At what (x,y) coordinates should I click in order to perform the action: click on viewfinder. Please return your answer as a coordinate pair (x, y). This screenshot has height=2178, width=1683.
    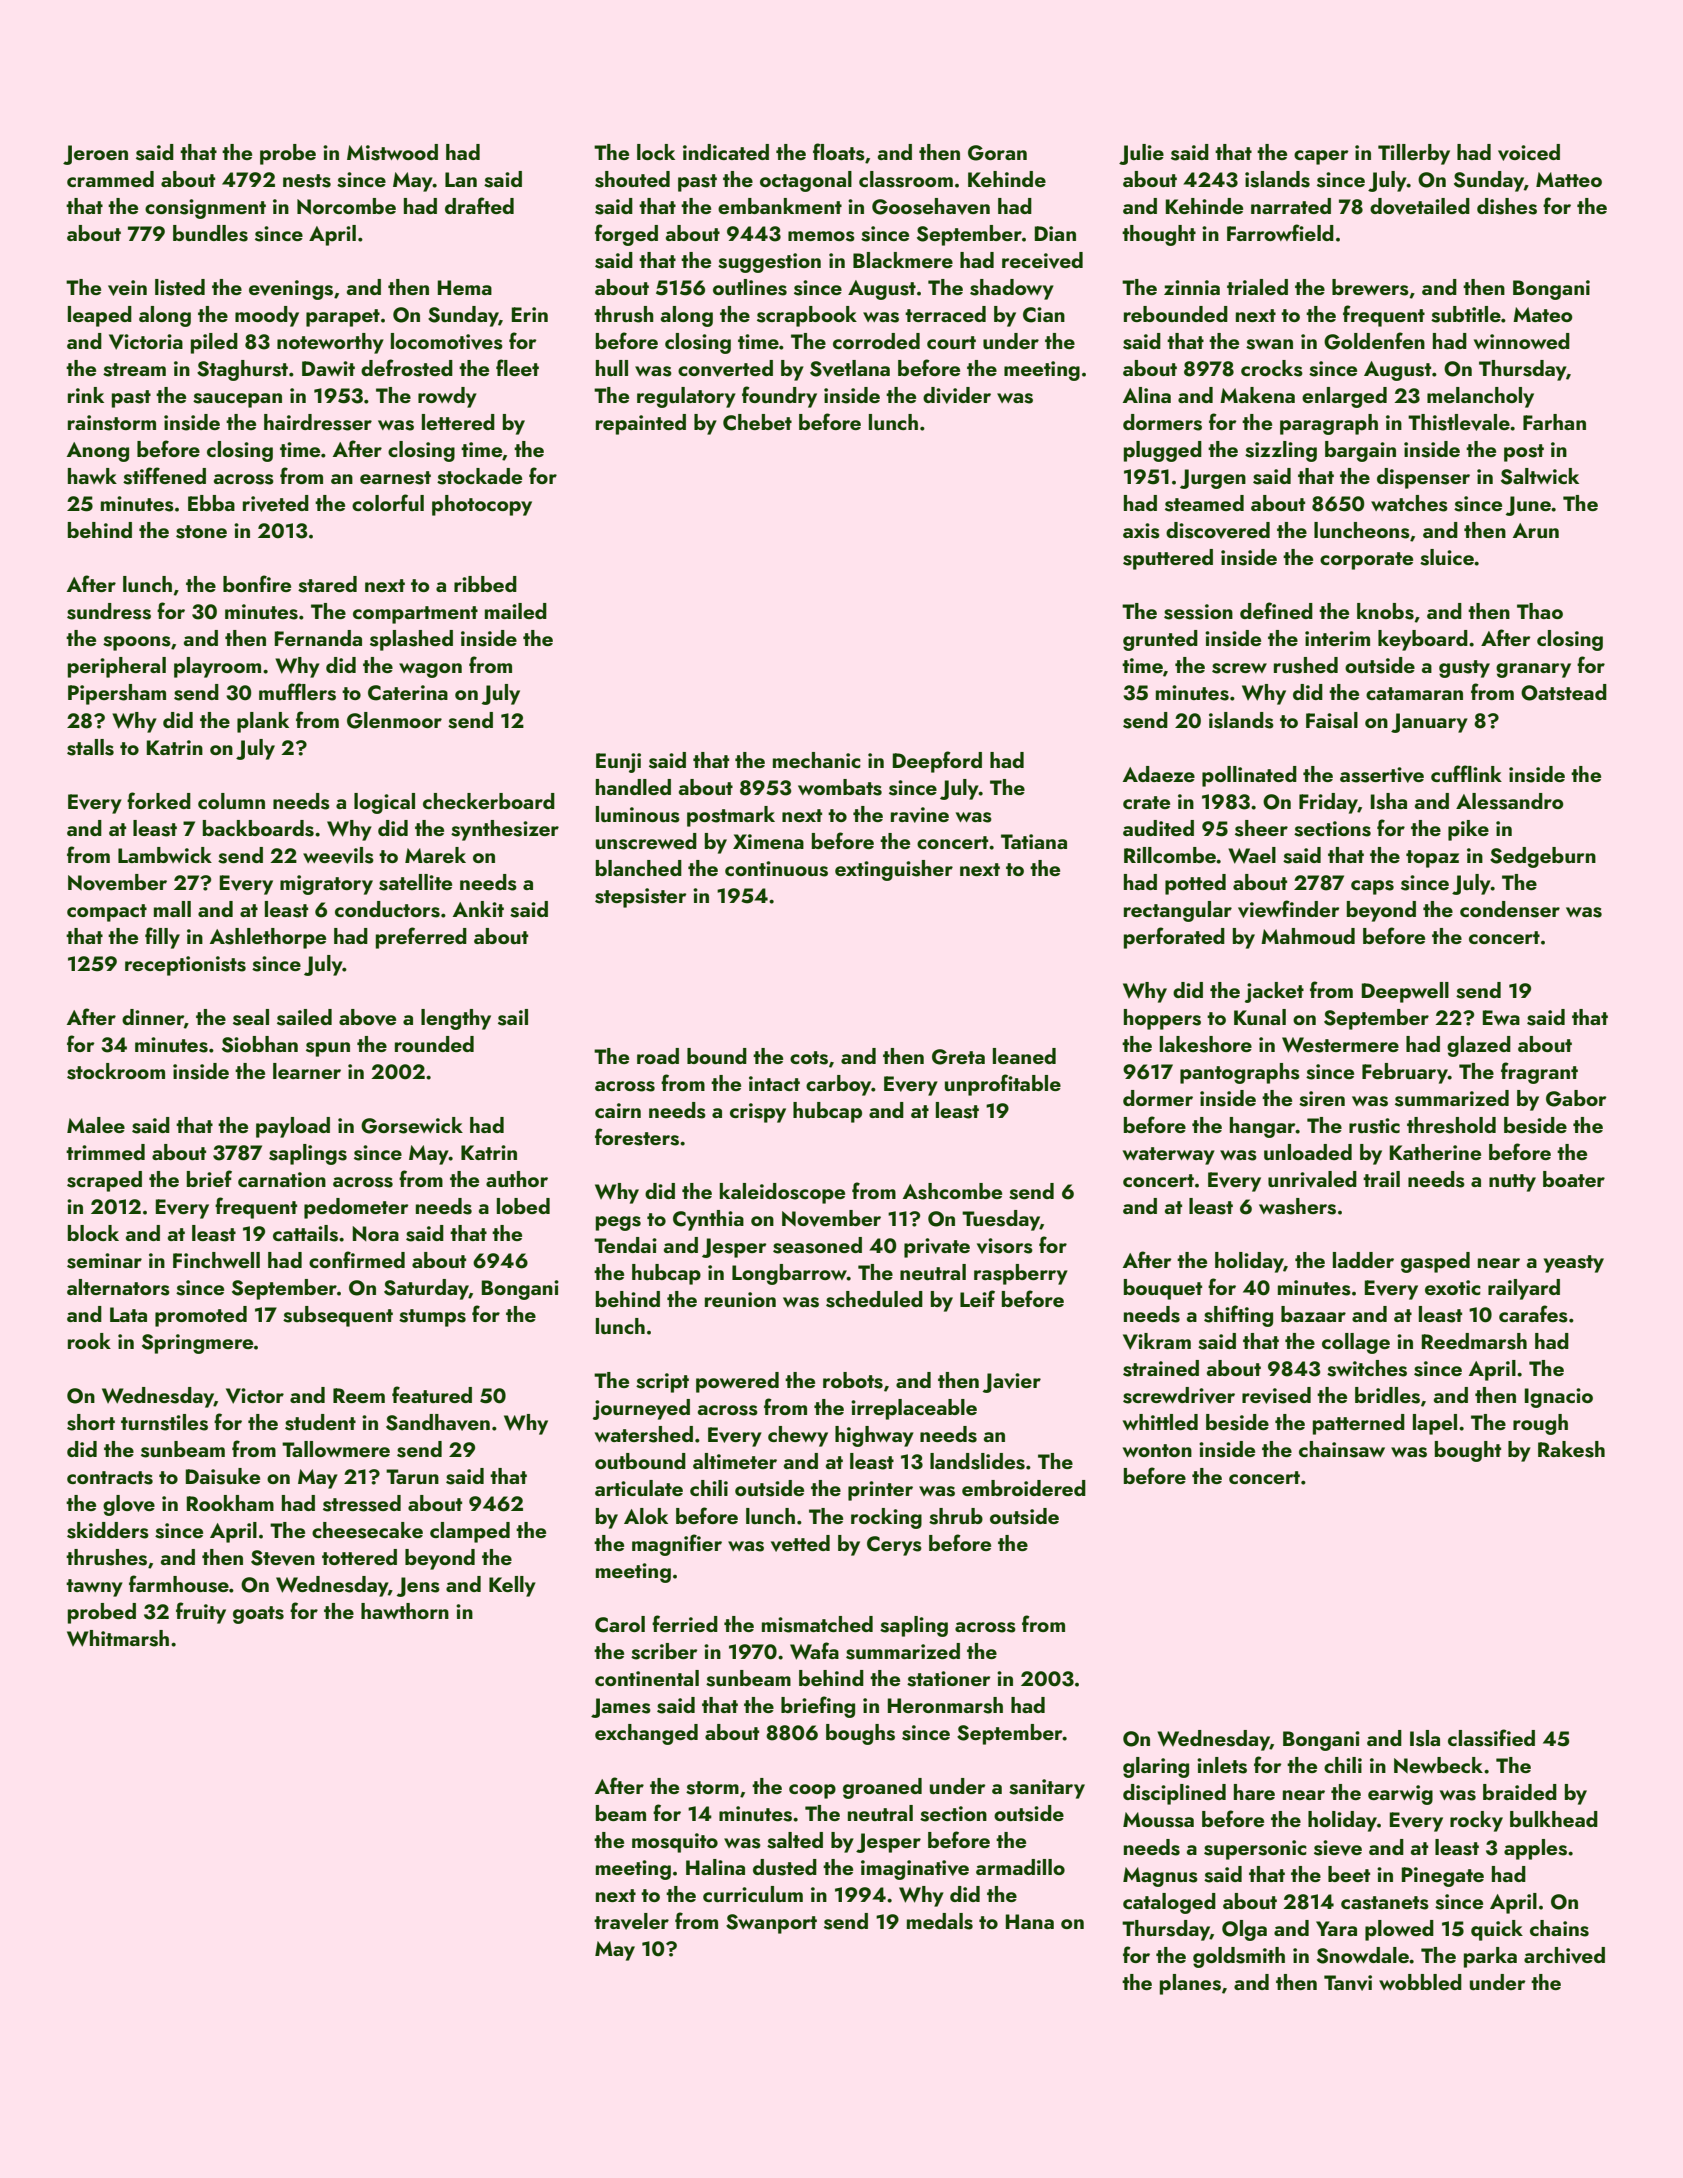
    Looking at the image, I should click on (1289, 909).
